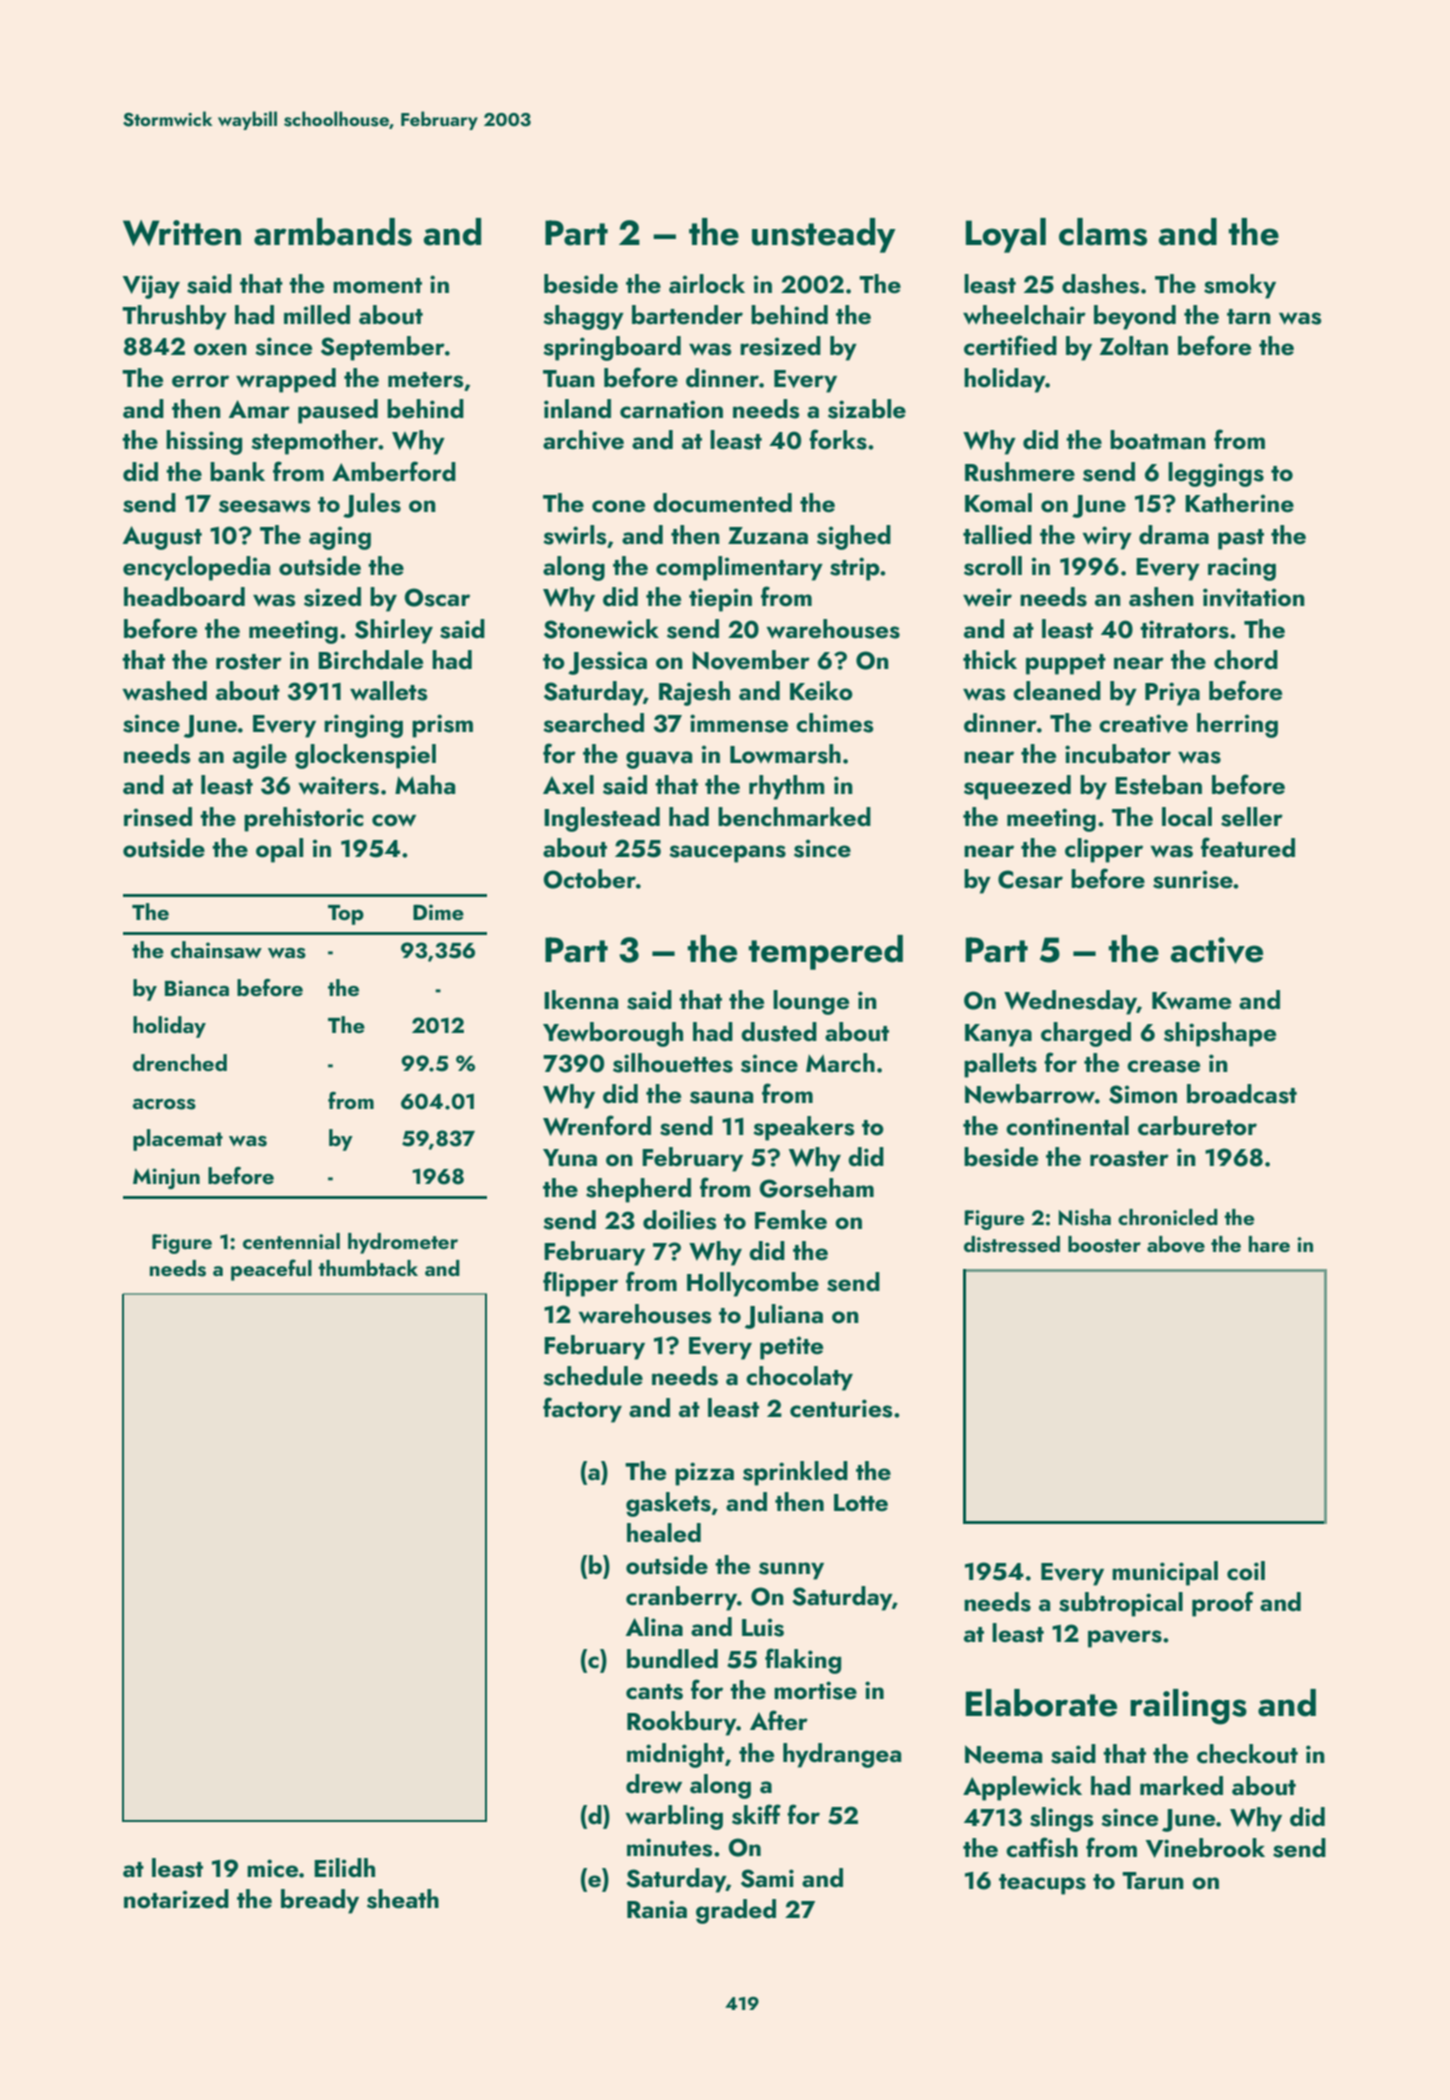  Describe the element at coordinates (1165, 1573) in the screenshot. I see `municipal` at that location.
